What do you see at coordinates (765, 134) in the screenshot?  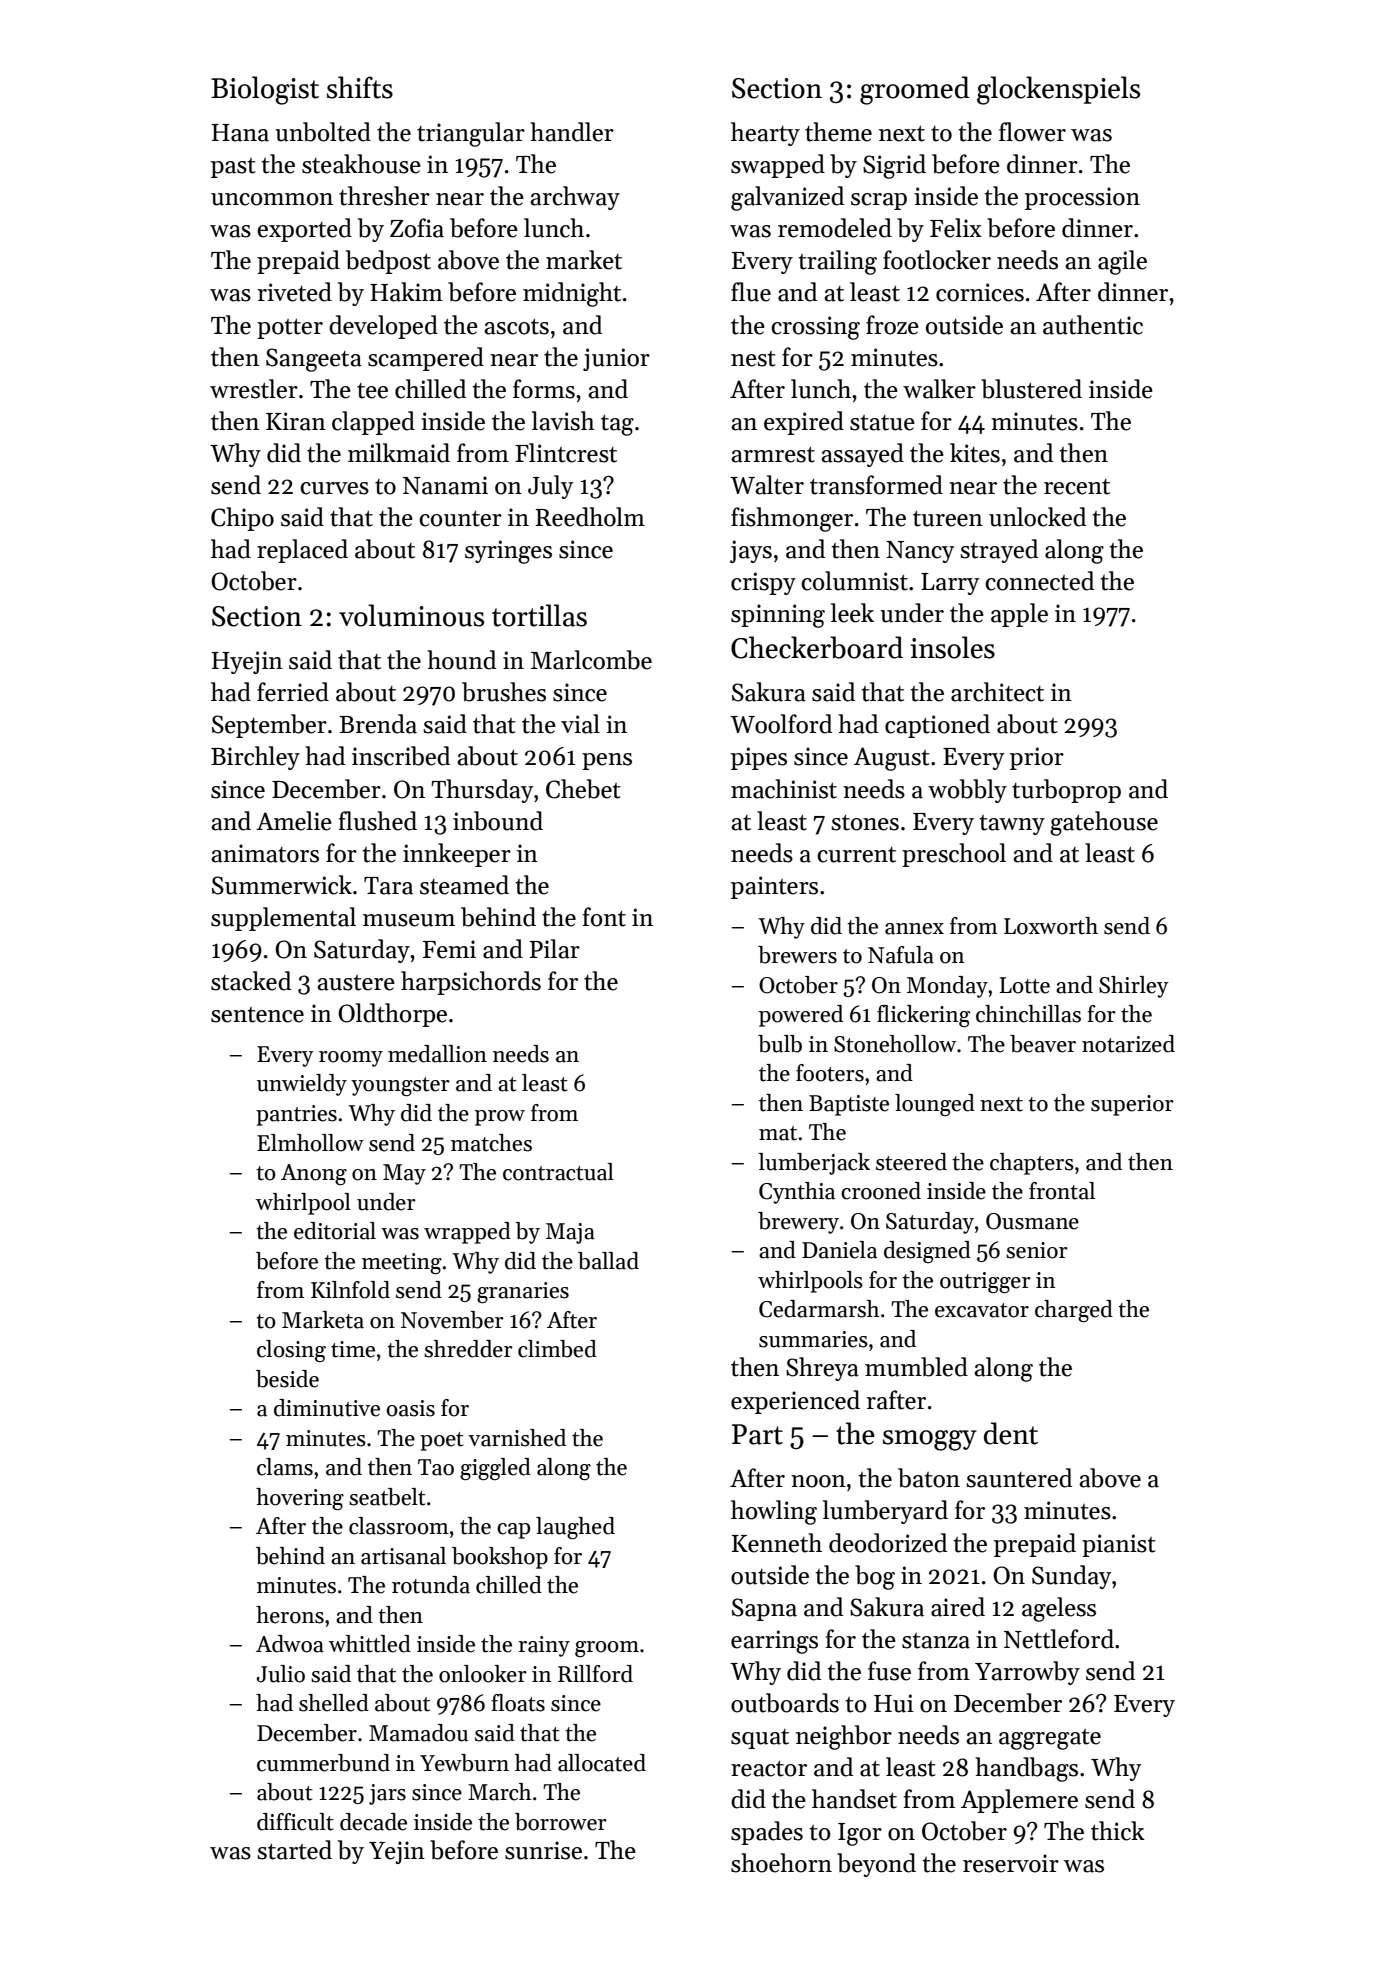 I see `hearty` at bounding box center [765, 134].
